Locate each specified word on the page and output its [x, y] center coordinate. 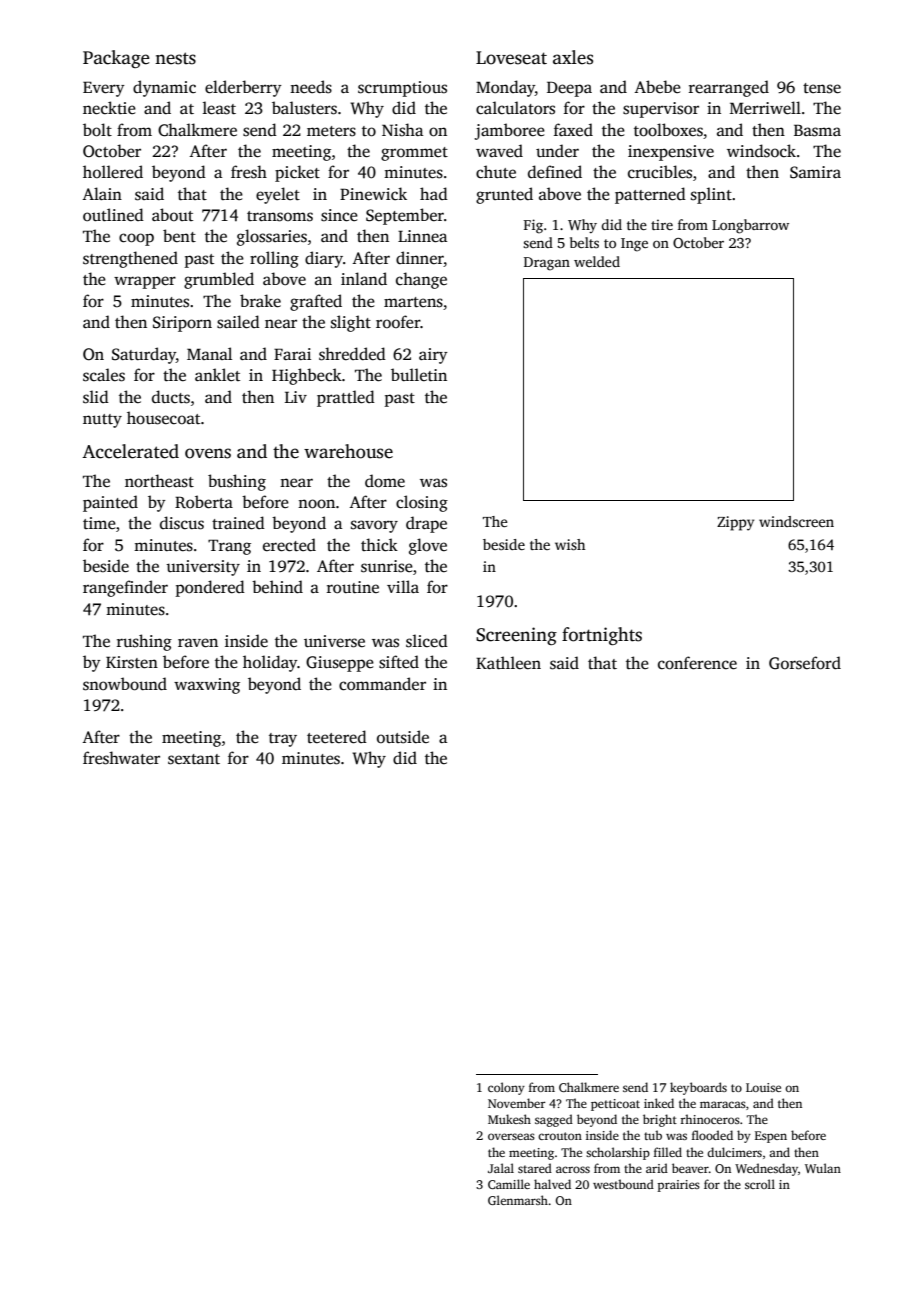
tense [822, 88]
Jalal [501, 1168]
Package [116, 59]
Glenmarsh [518, 1200]
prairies [678, 1186]
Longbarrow [750, 226]
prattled [346, 398]
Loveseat [511, 58]
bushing [237, 482]
